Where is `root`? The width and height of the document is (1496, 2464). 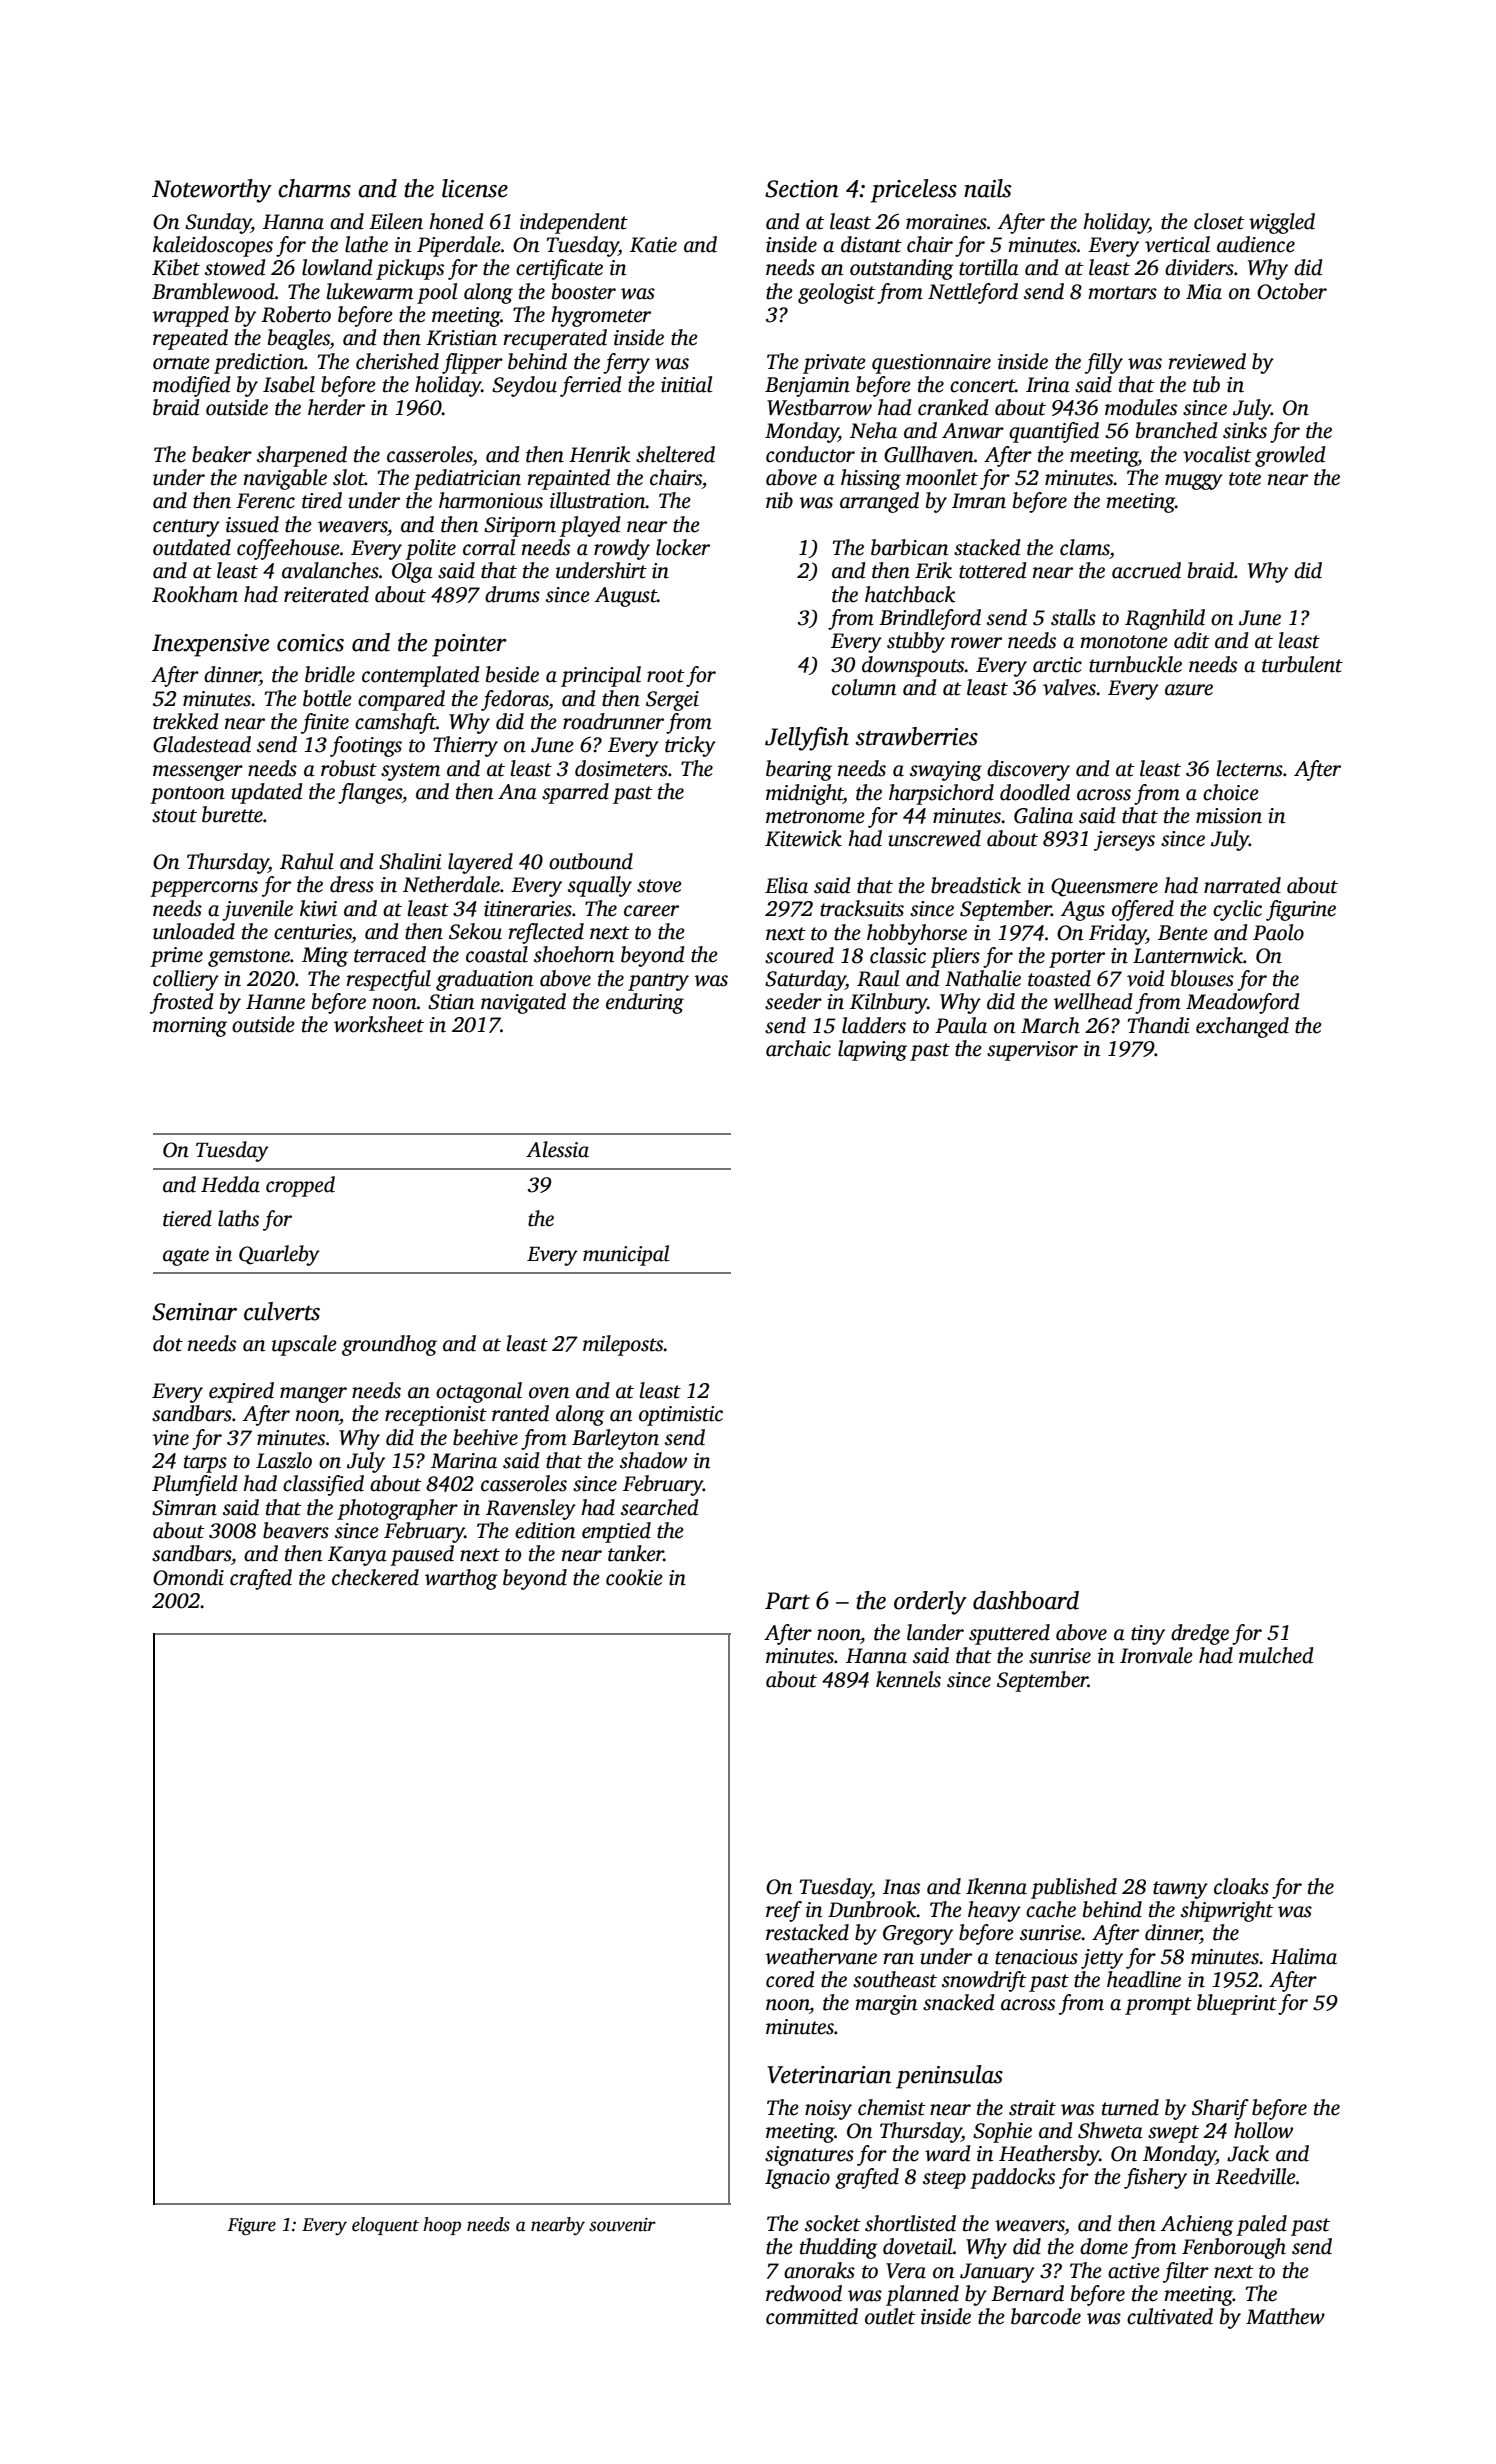
root is located at coordinates (665, 676).
